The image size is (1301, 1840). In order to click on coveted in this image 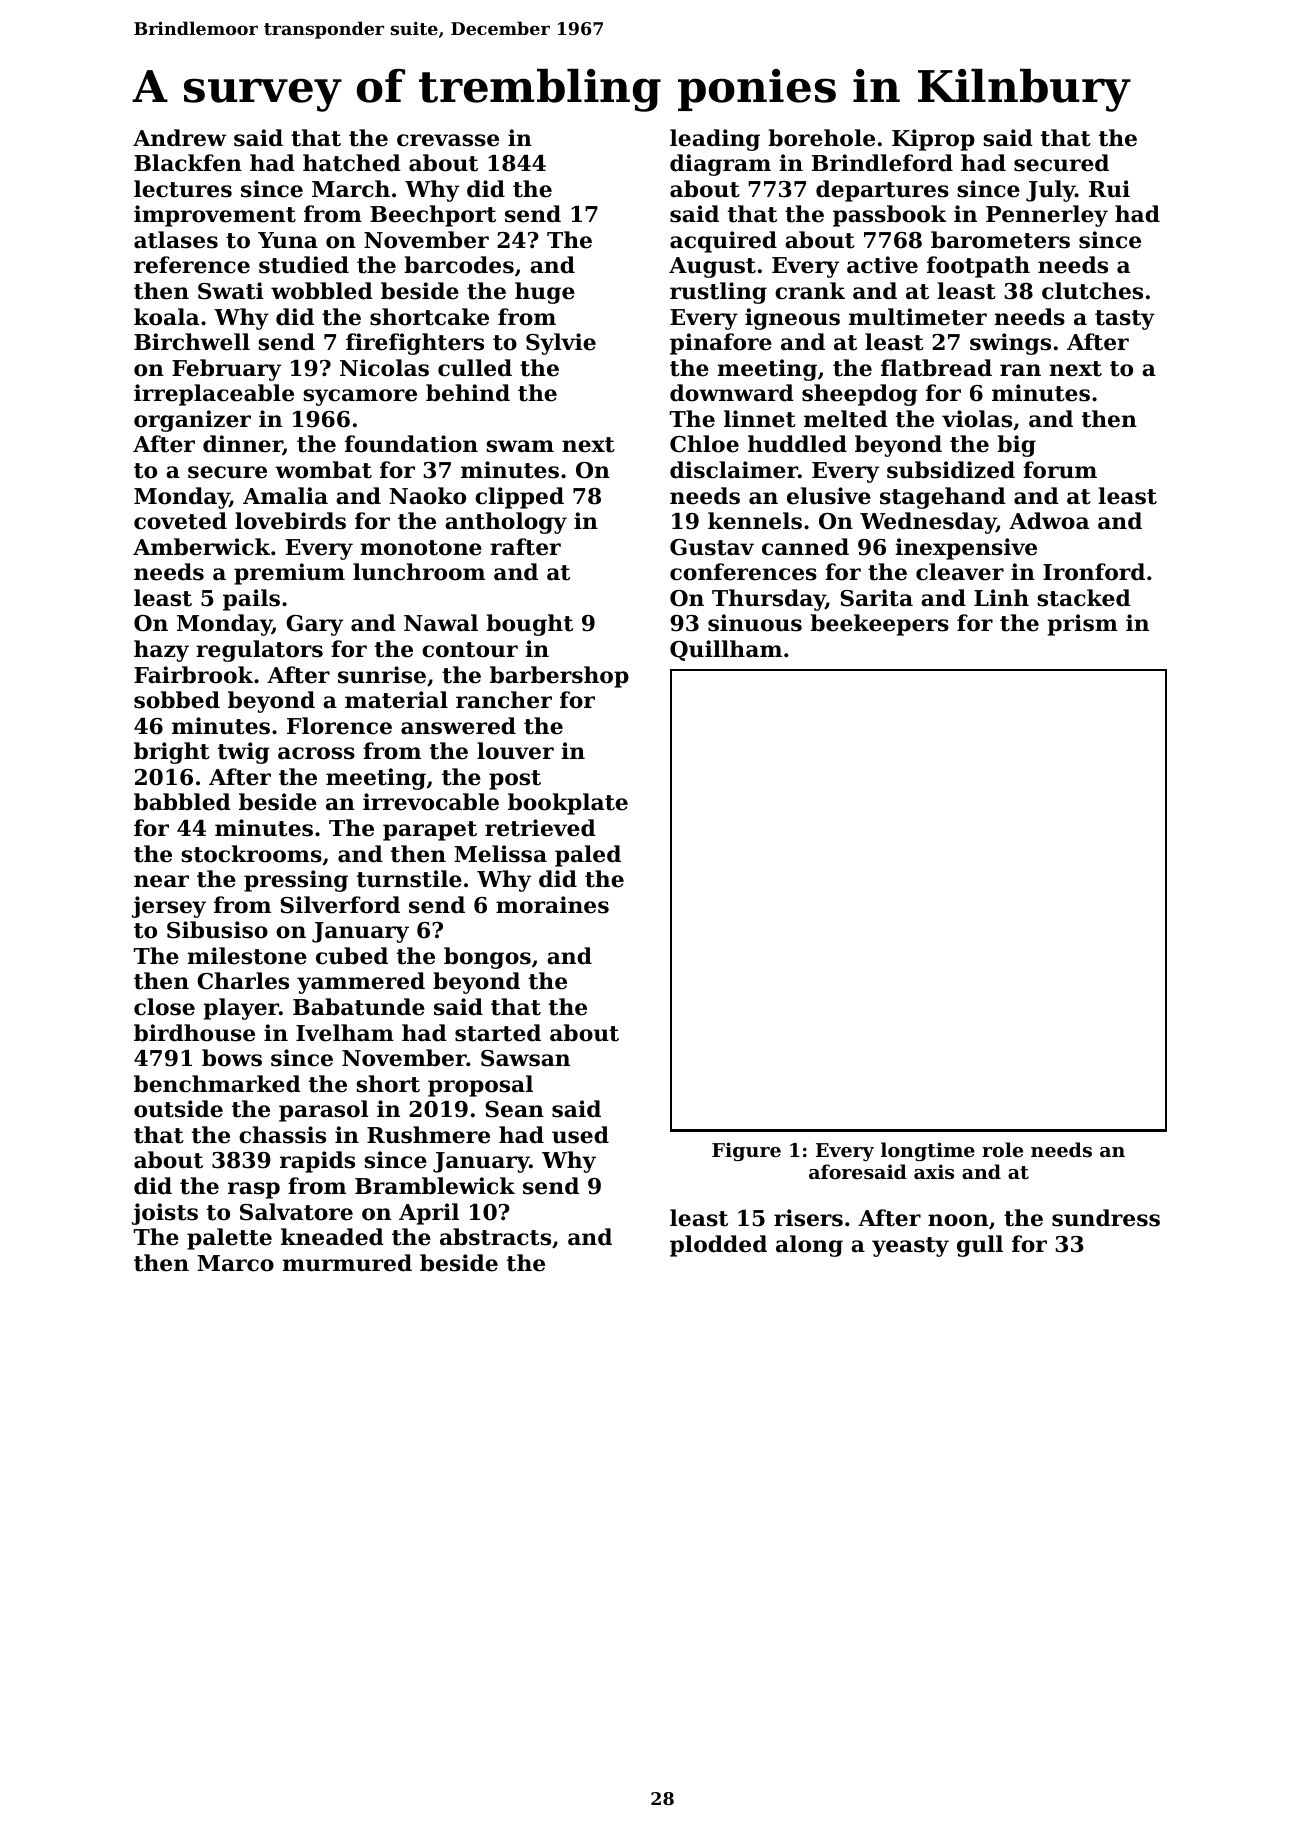, I will do `click(180, 521)`.
